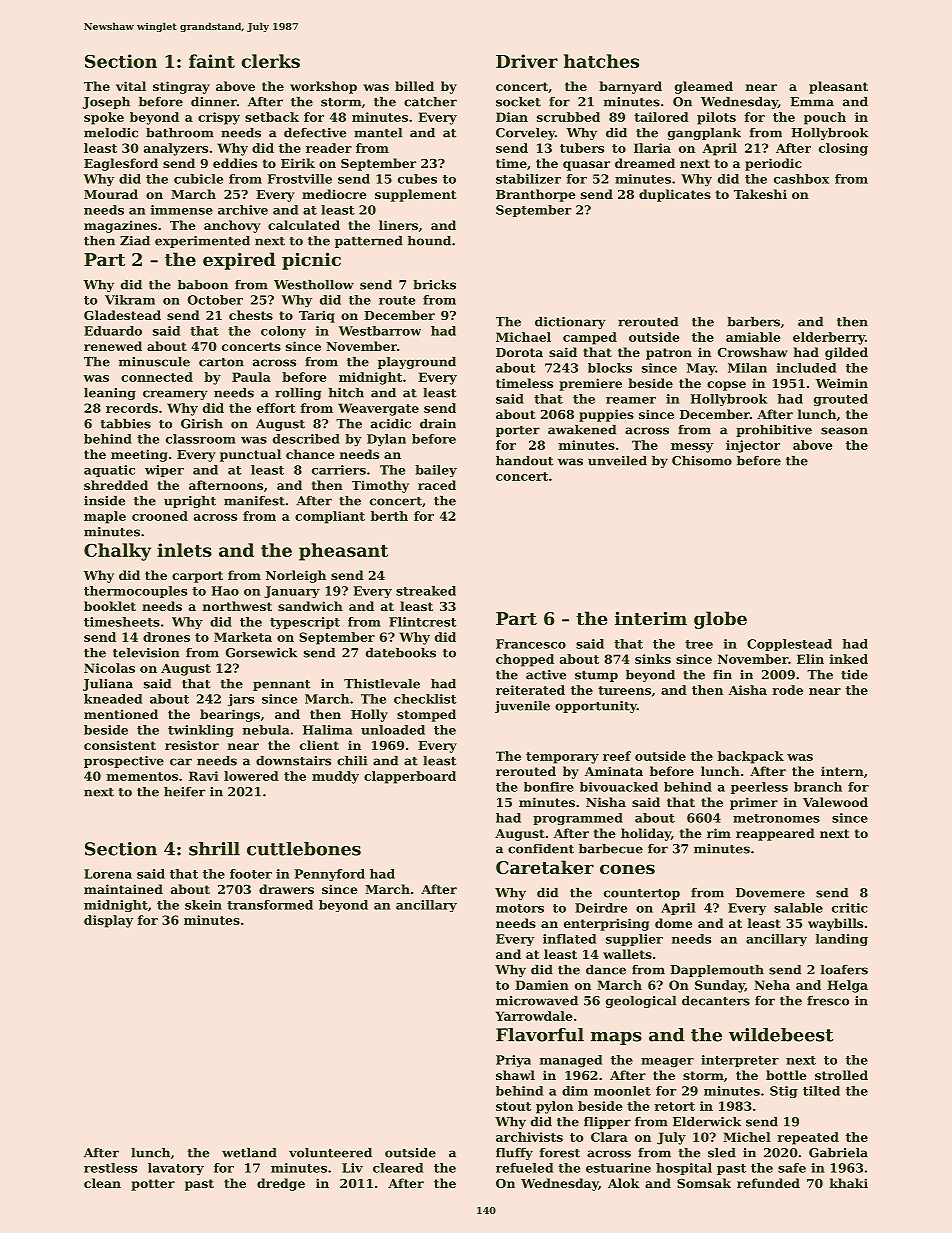  I want to click on hound, so click(429, 241).
